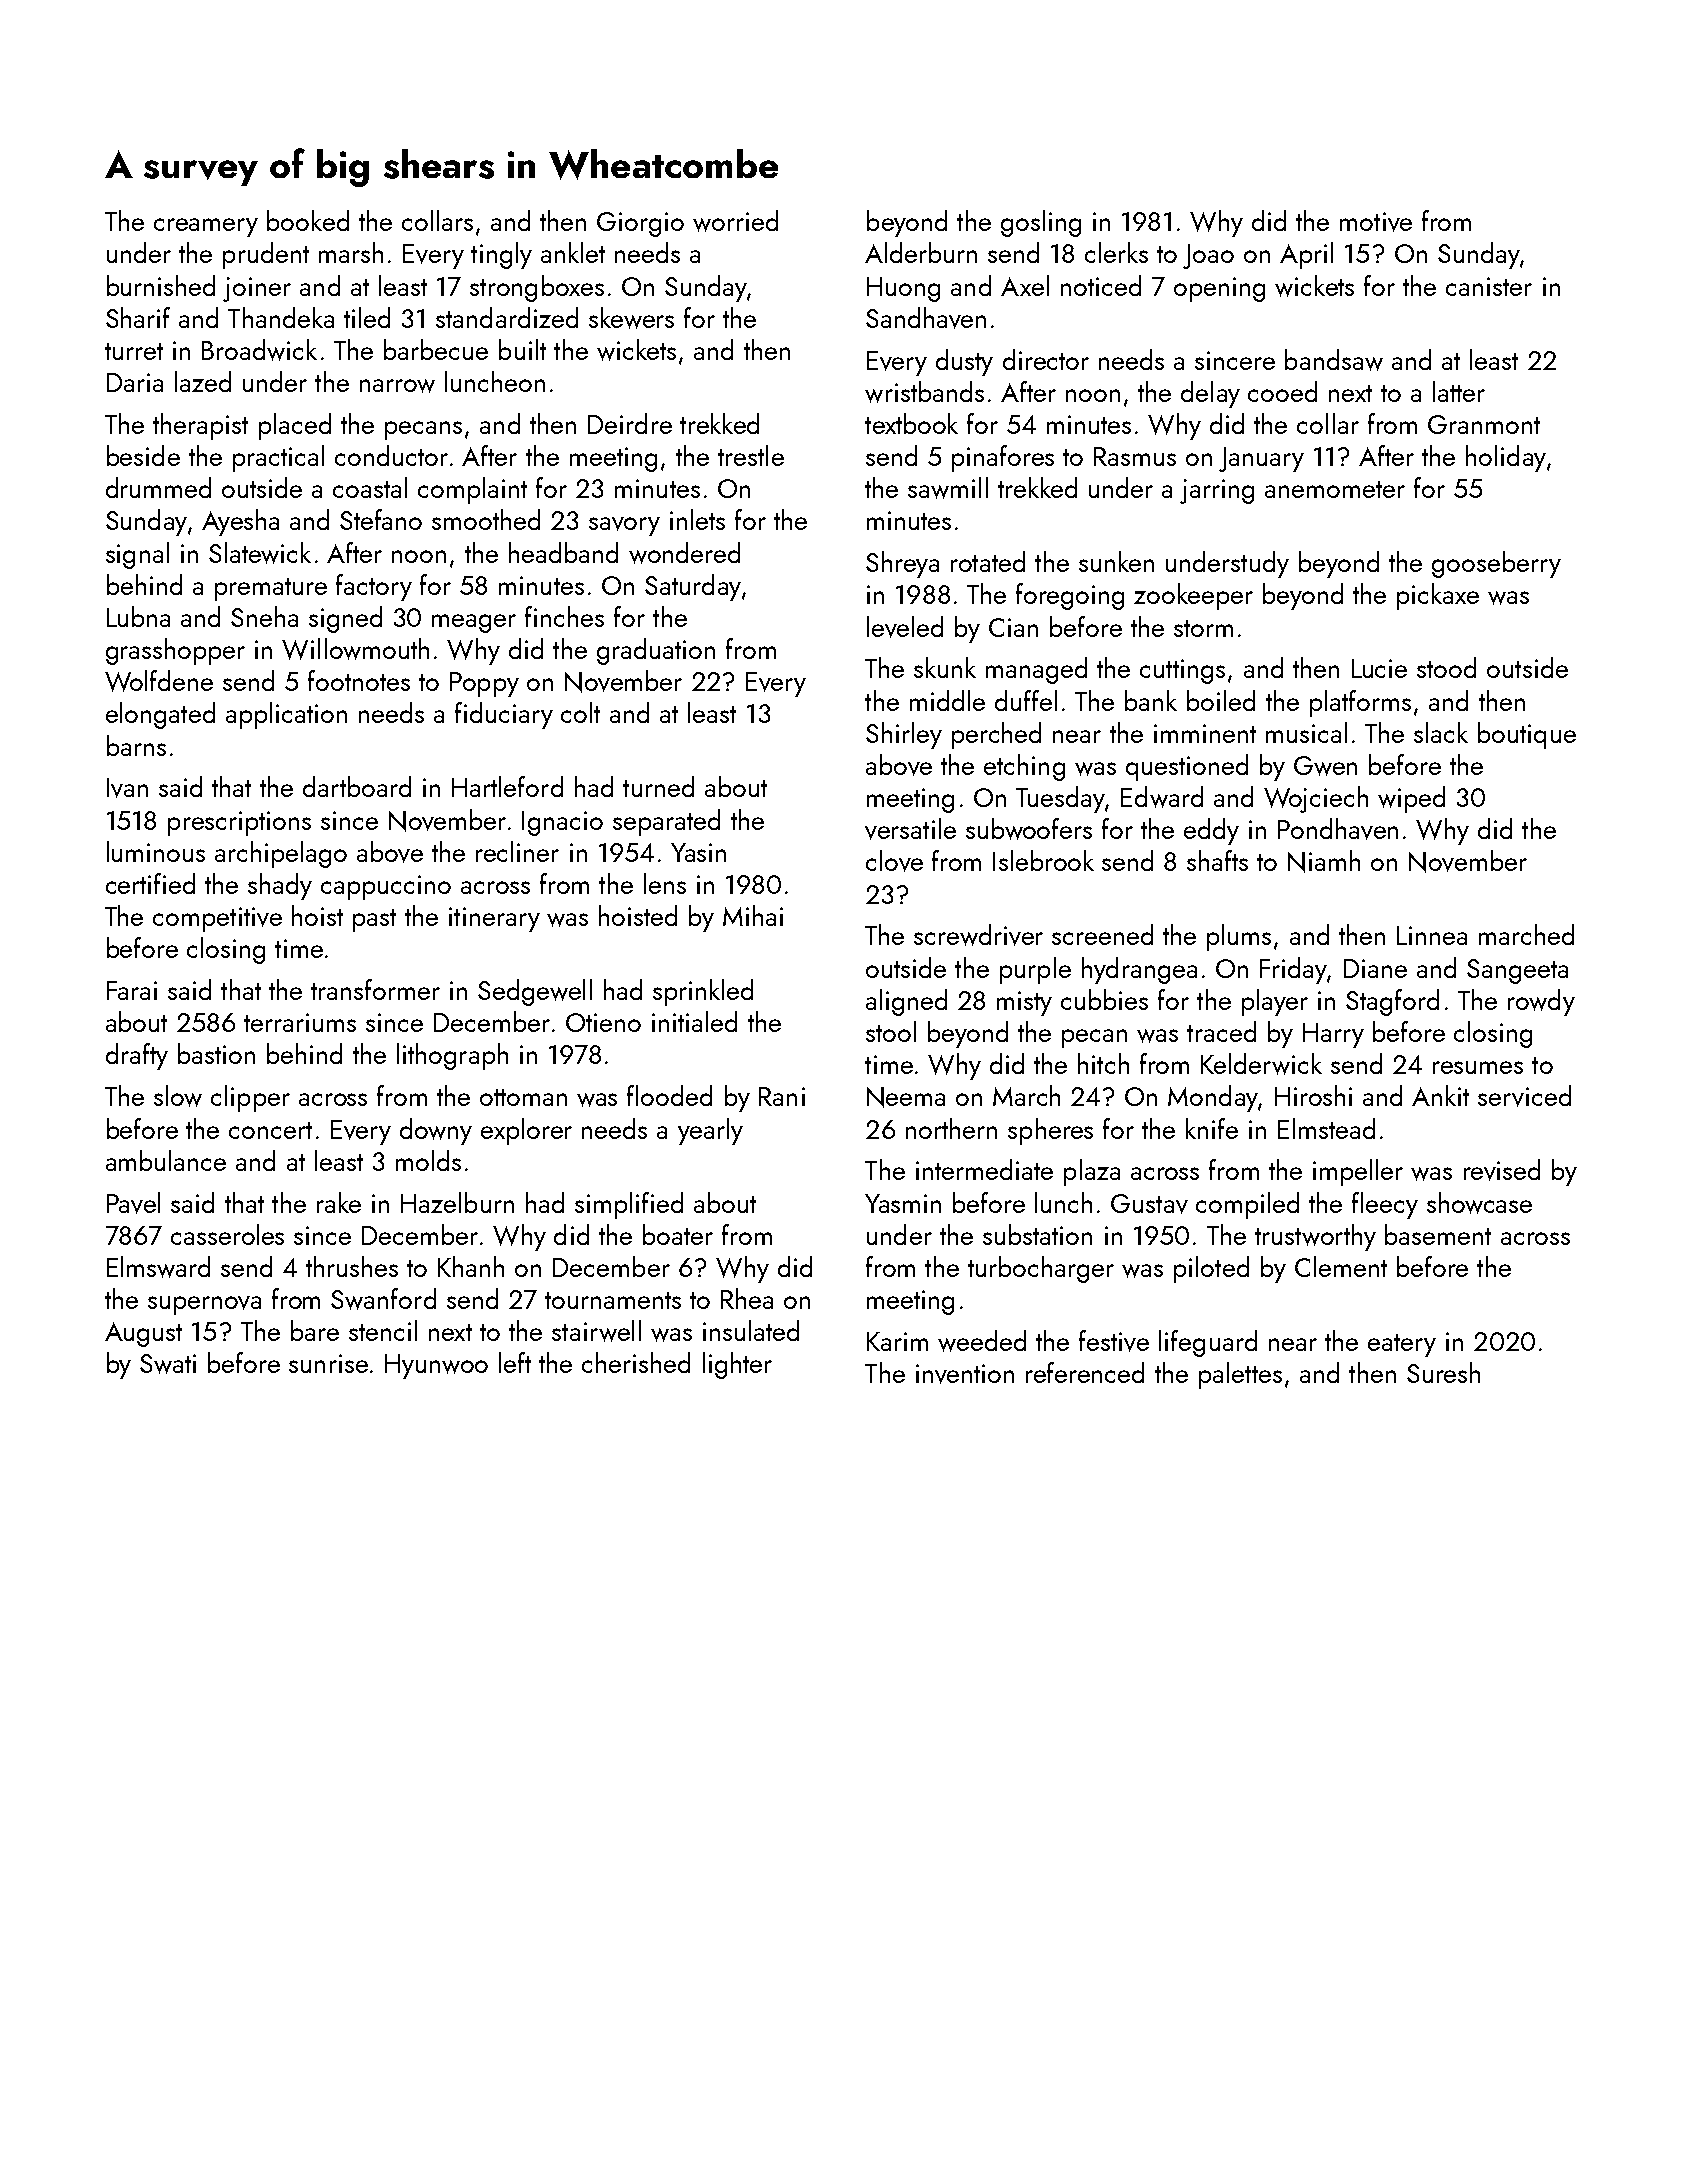  I want to click on Hartleford, so click(507, 786).
